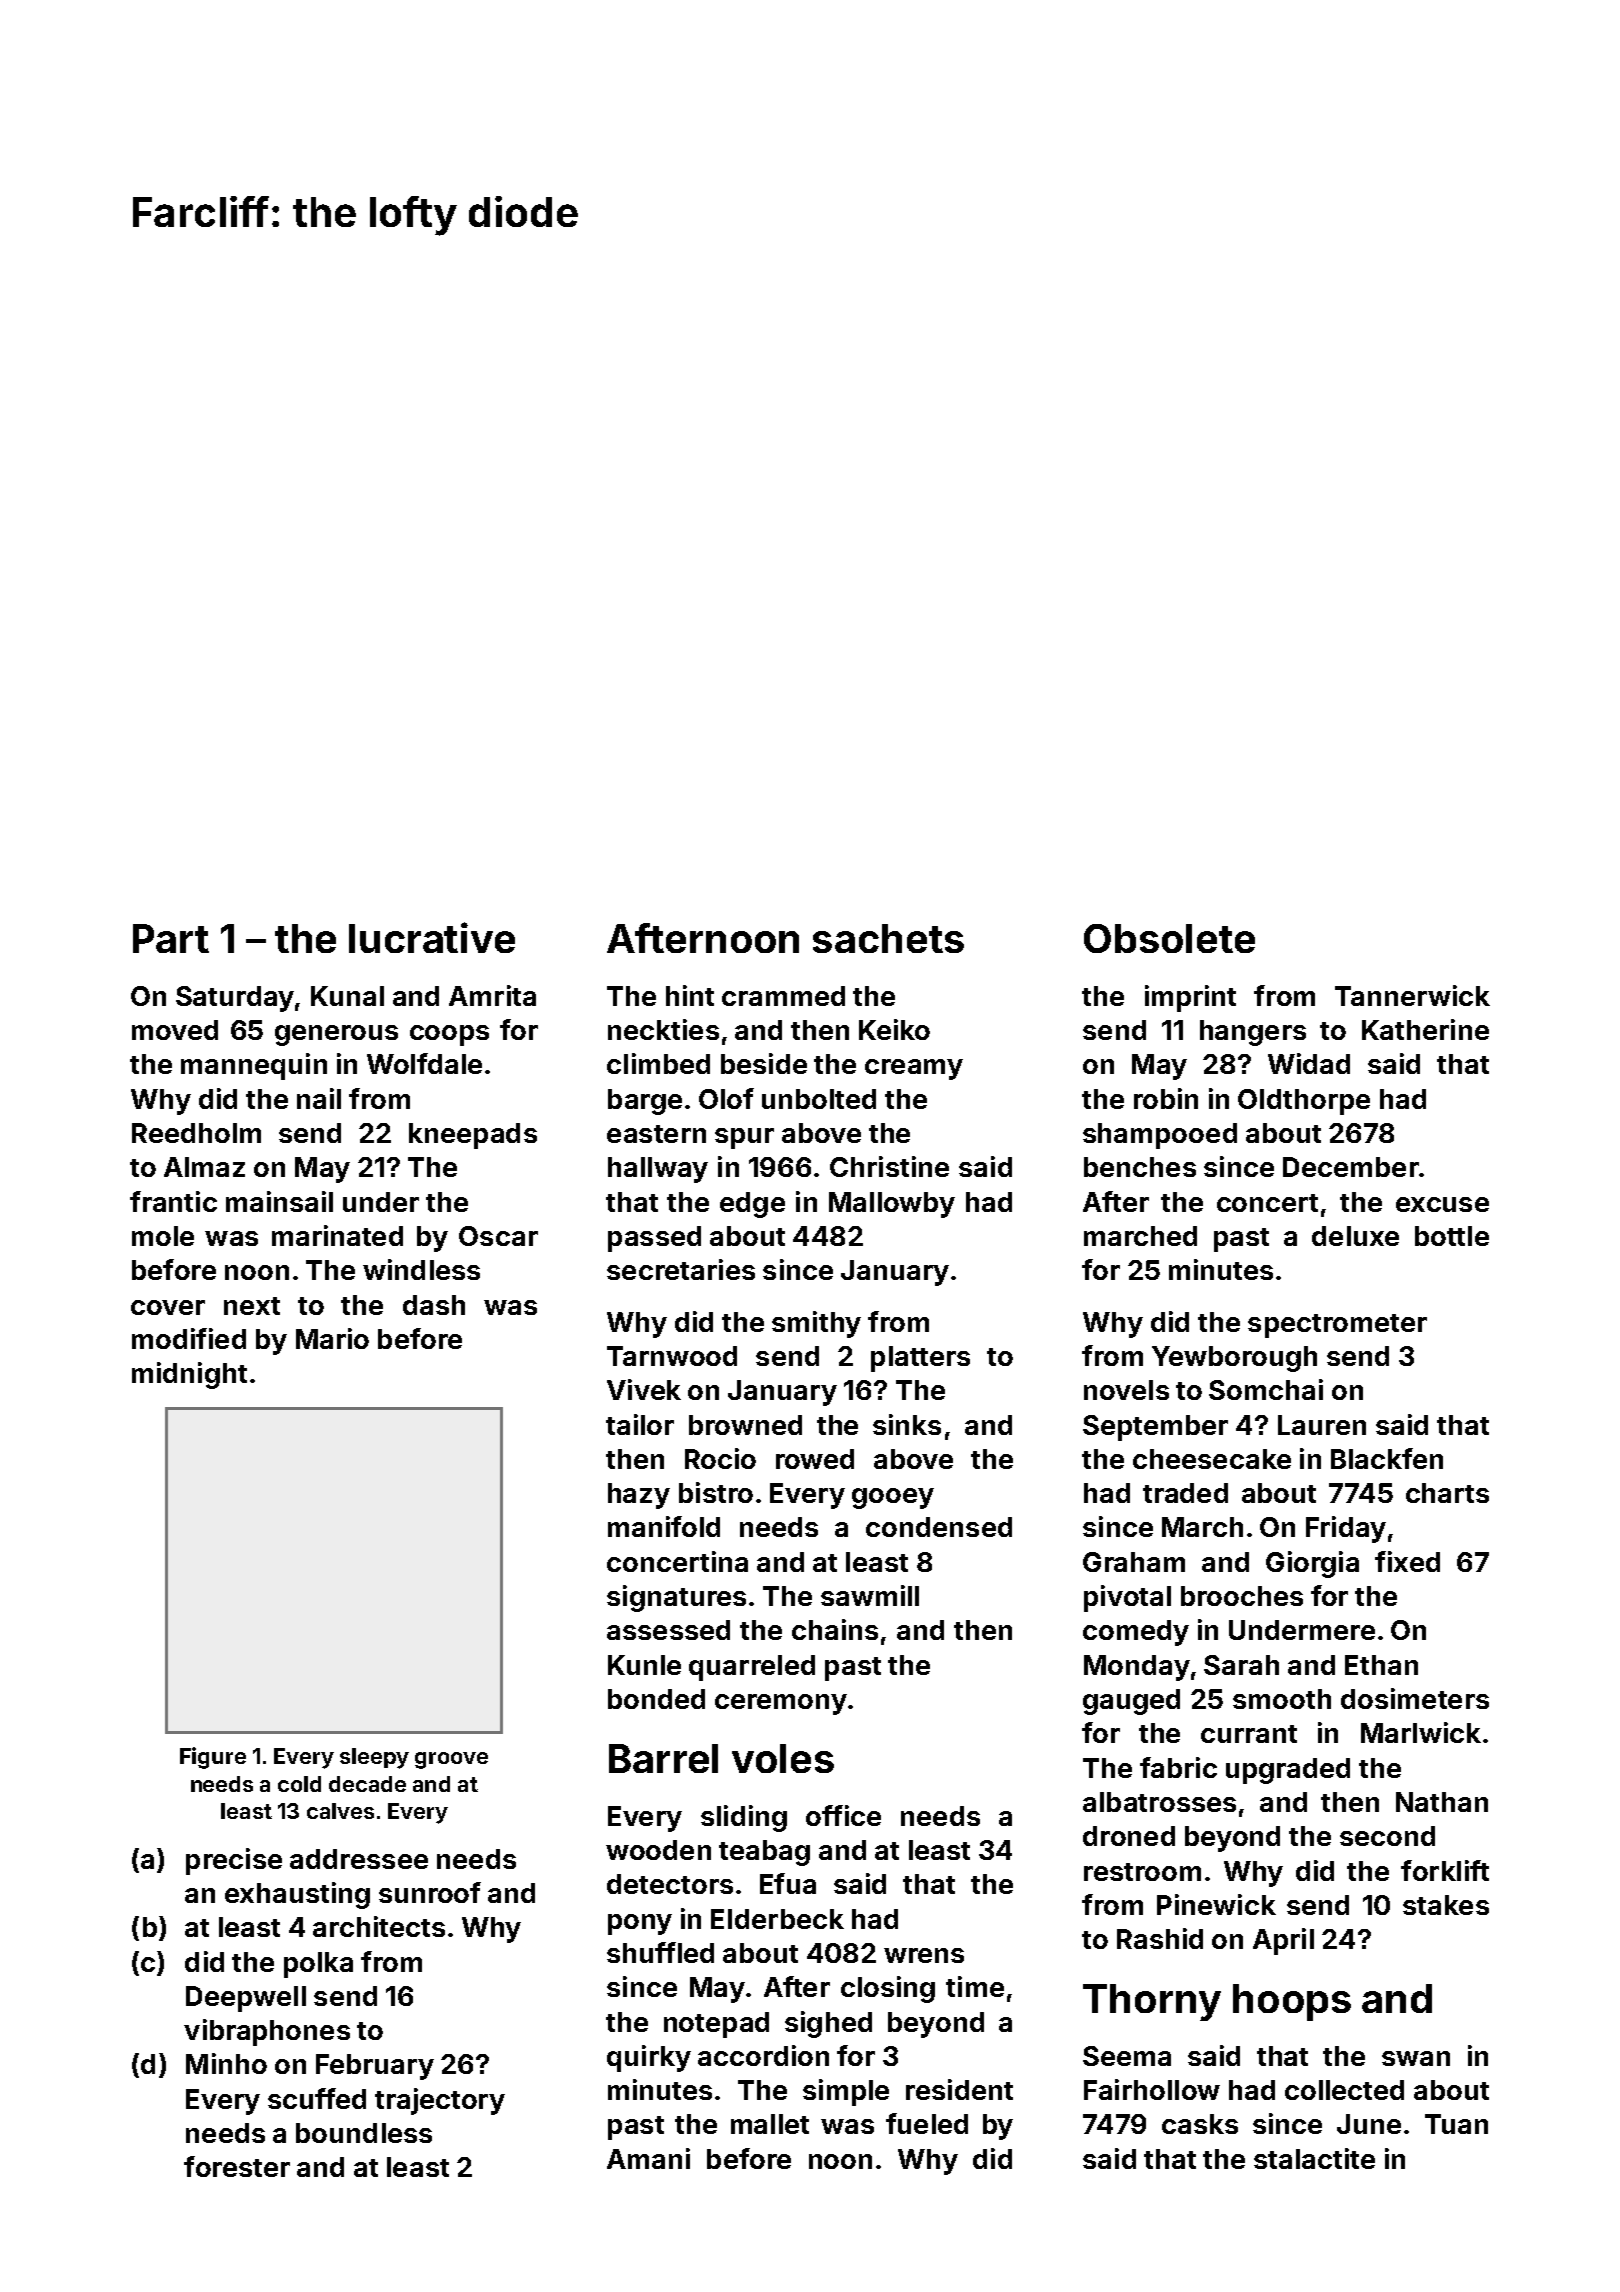 The image size is (1620, 2292). What do you see at coordinates (1127, 2056) in the image?
I see `Seema` at bounding box center [1127, 2056].
